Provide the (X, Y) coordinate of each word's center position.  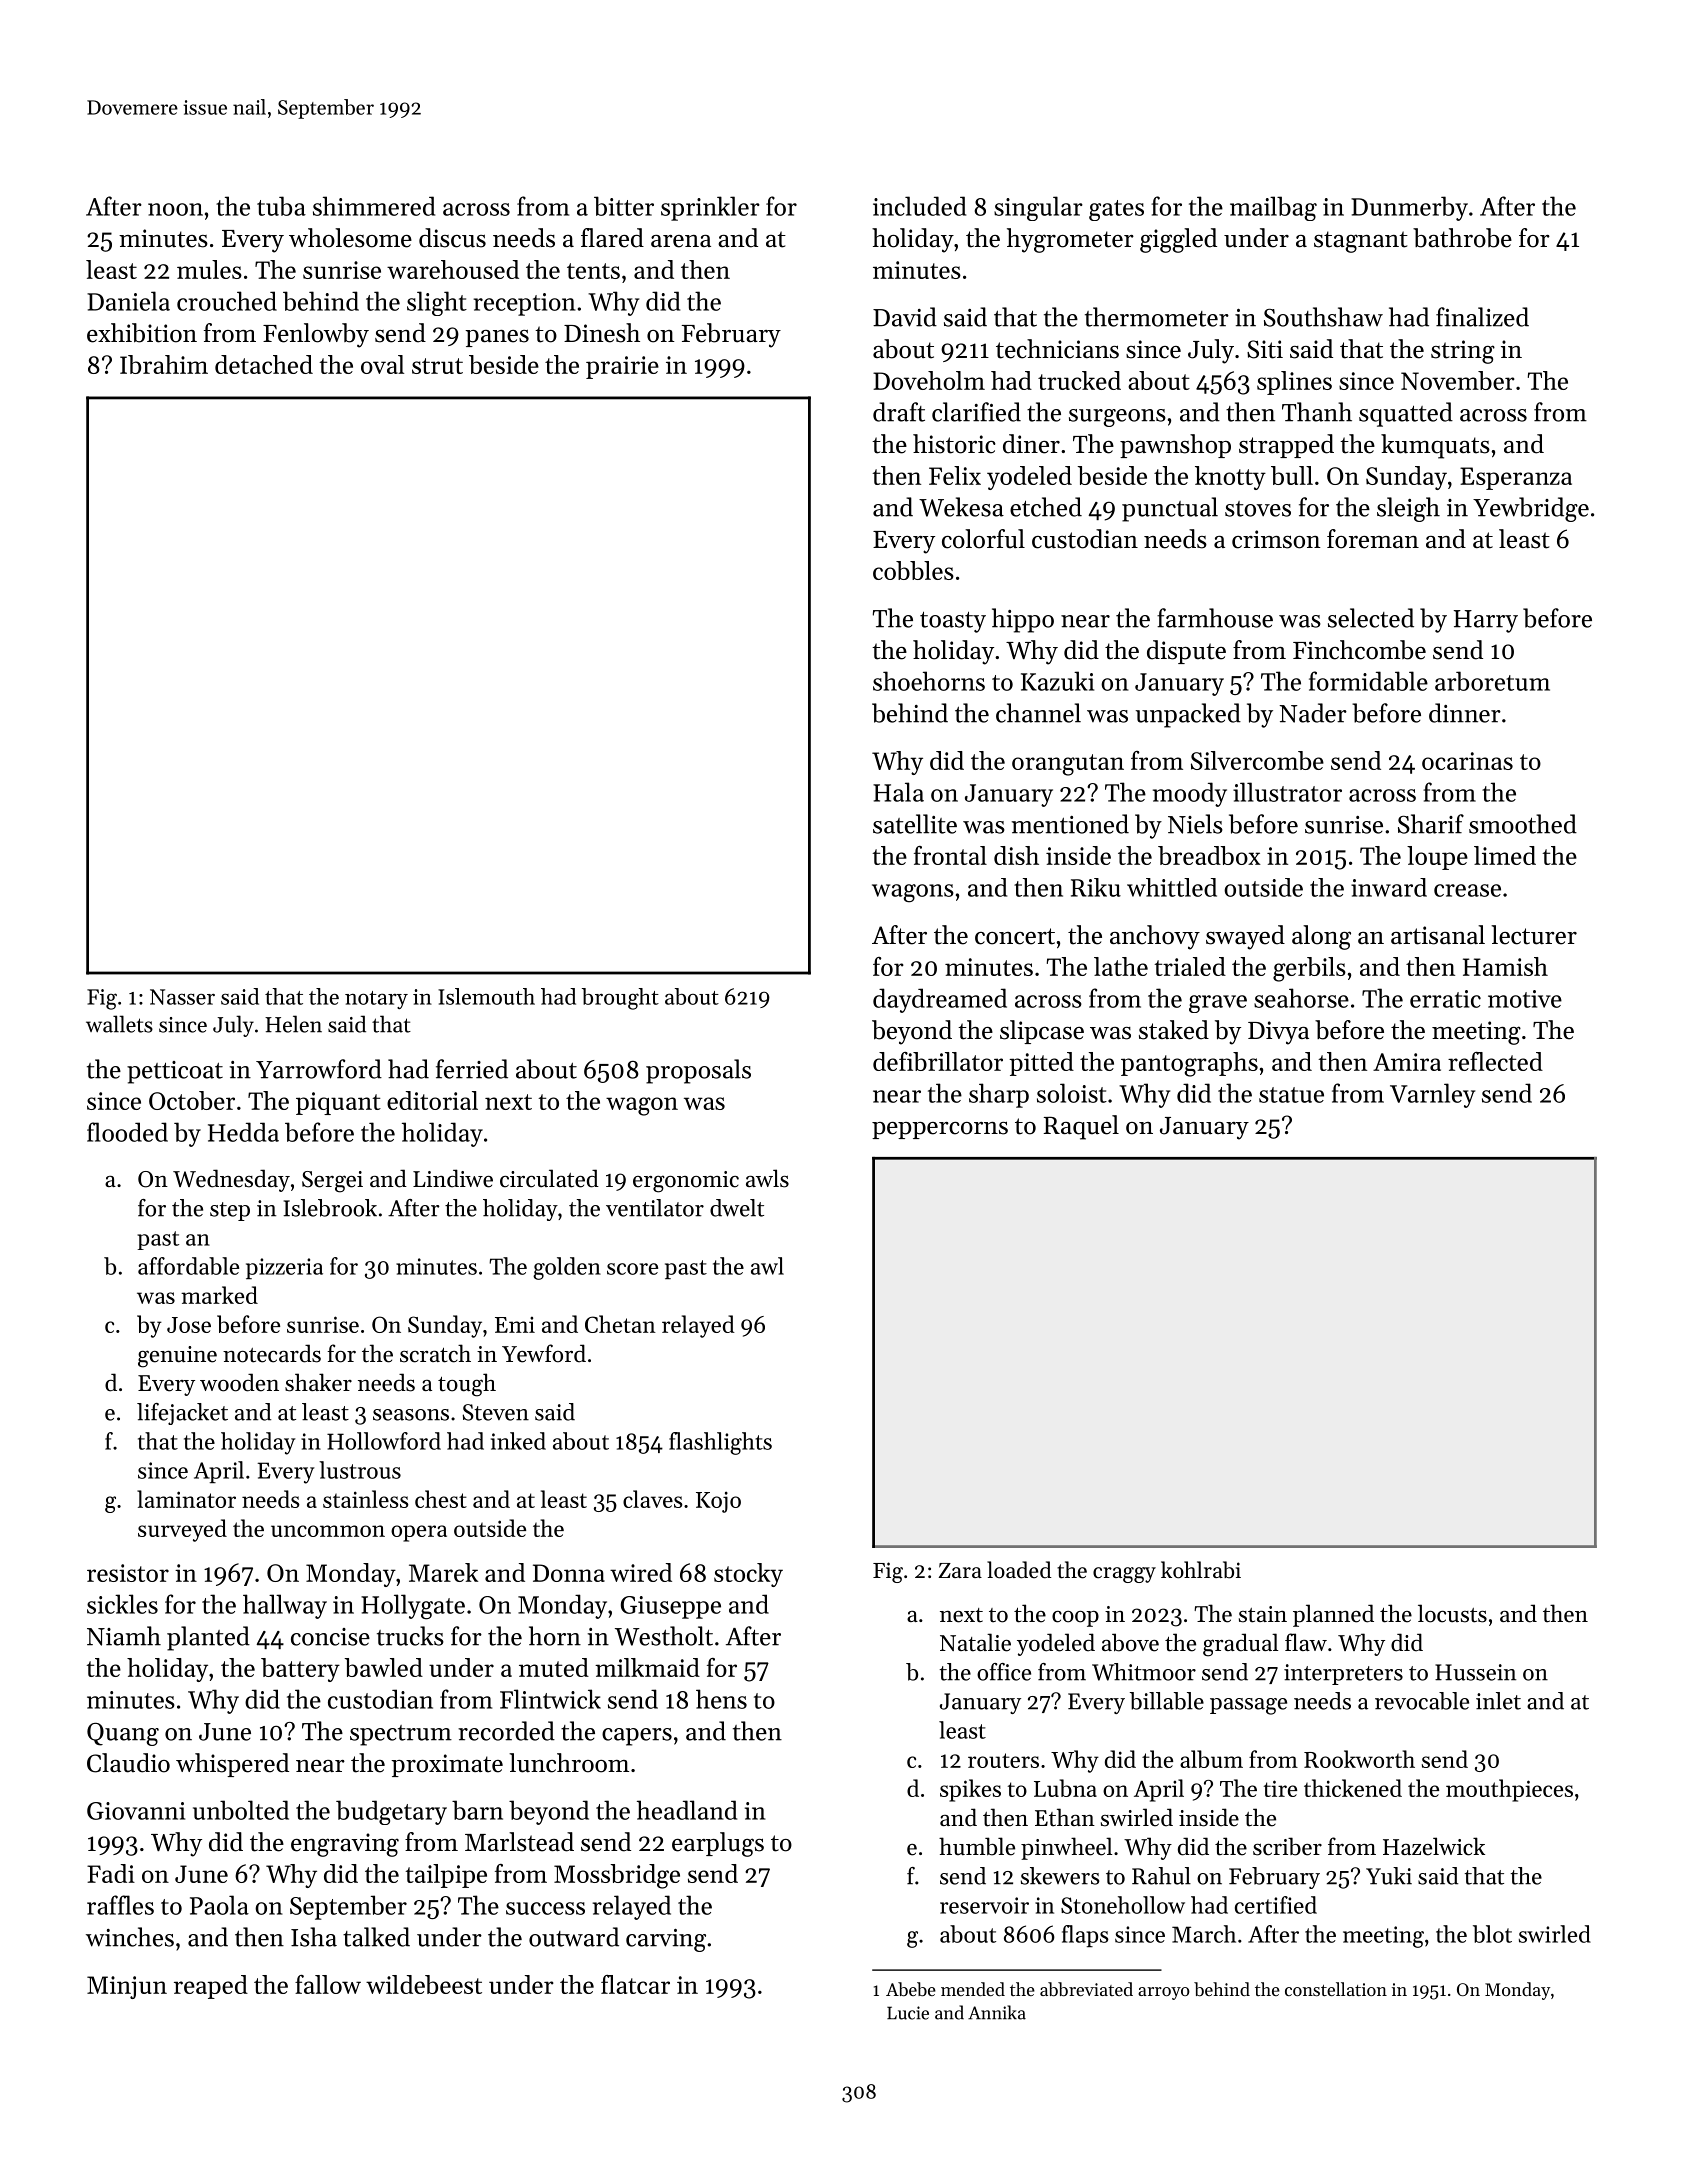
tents (593, 271)
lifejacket (182, 1414)
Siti (1265, 349)
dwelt (737, 1208)
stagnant (1361, 242)
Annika (997, 2012)
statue (1291, 1095)
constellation (1336, 1989)
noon (175, 209)
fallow (328, 1984)
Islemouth (486, 996)
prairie (622, 367)
